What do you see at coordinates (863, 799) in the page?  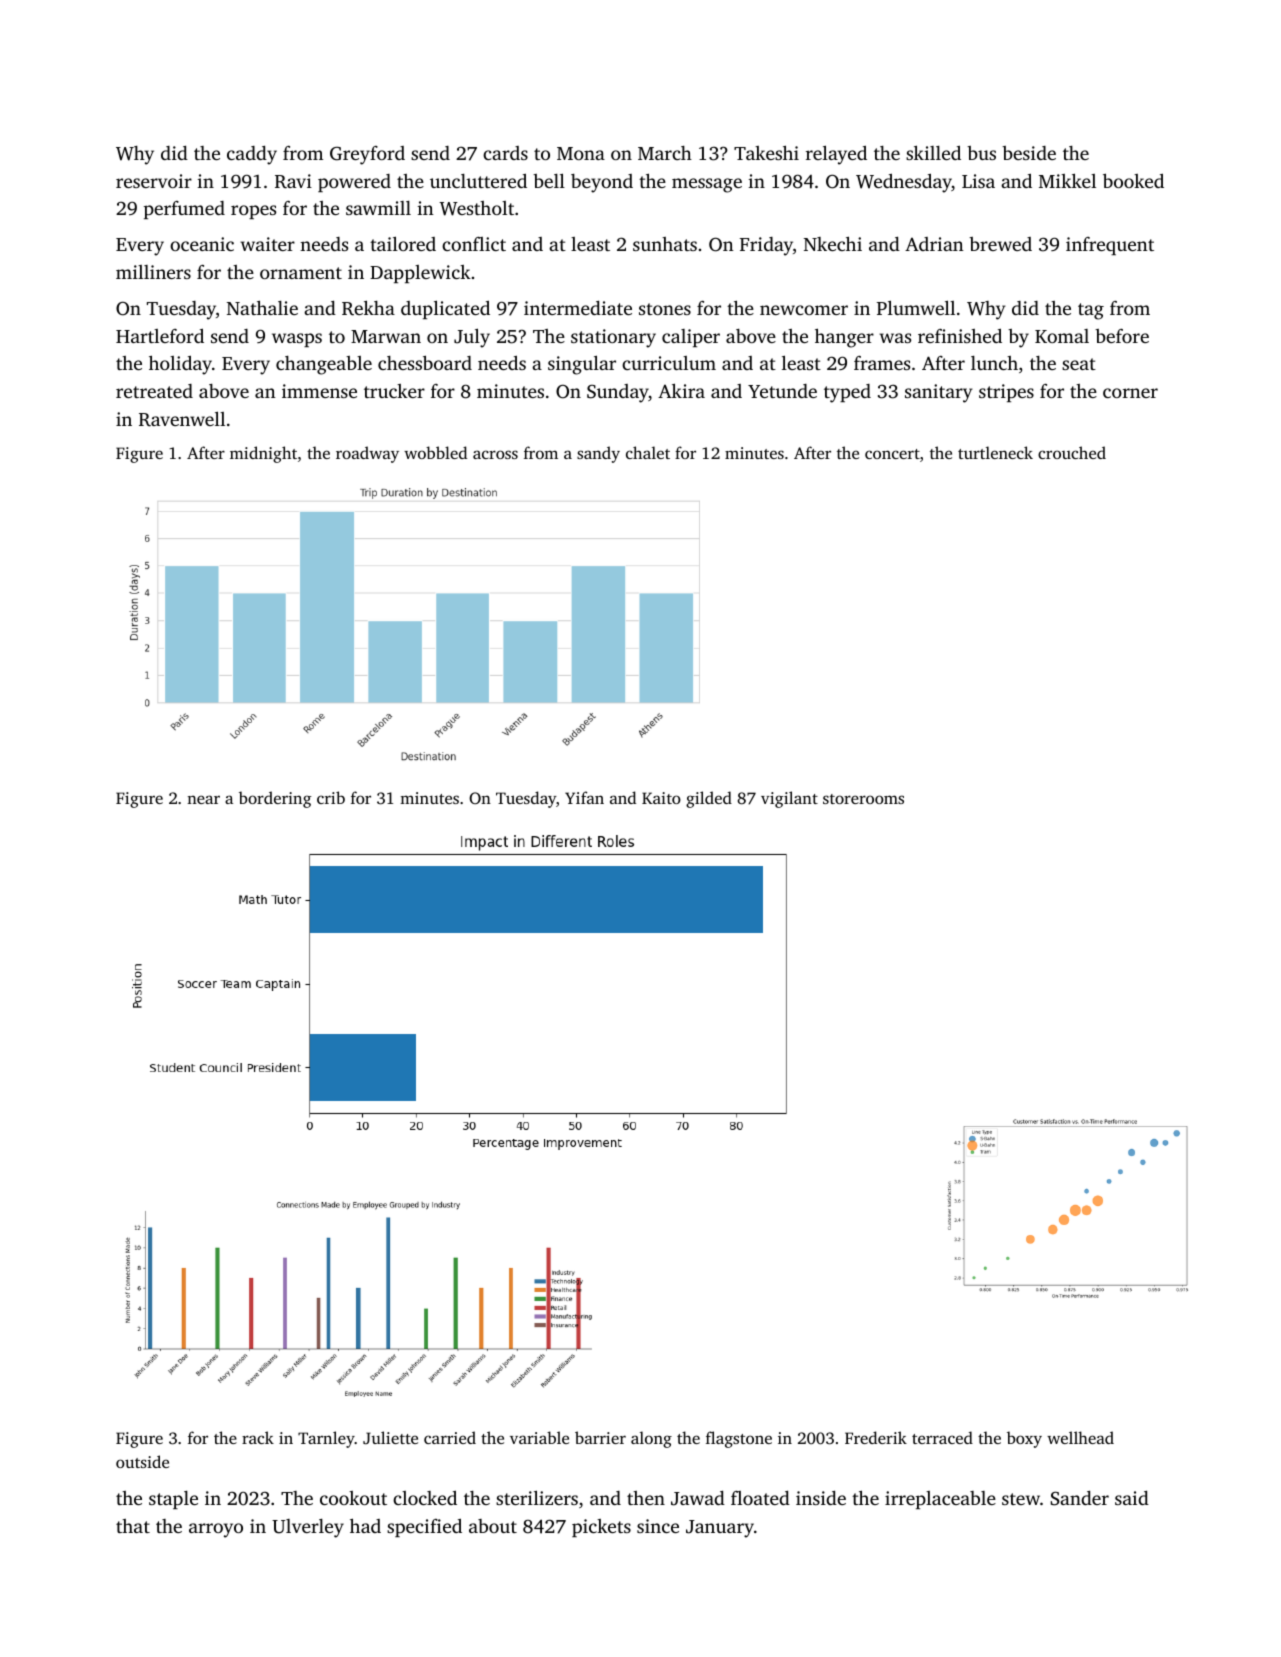 I see `storerooms` at bounding box center [863, 799].
